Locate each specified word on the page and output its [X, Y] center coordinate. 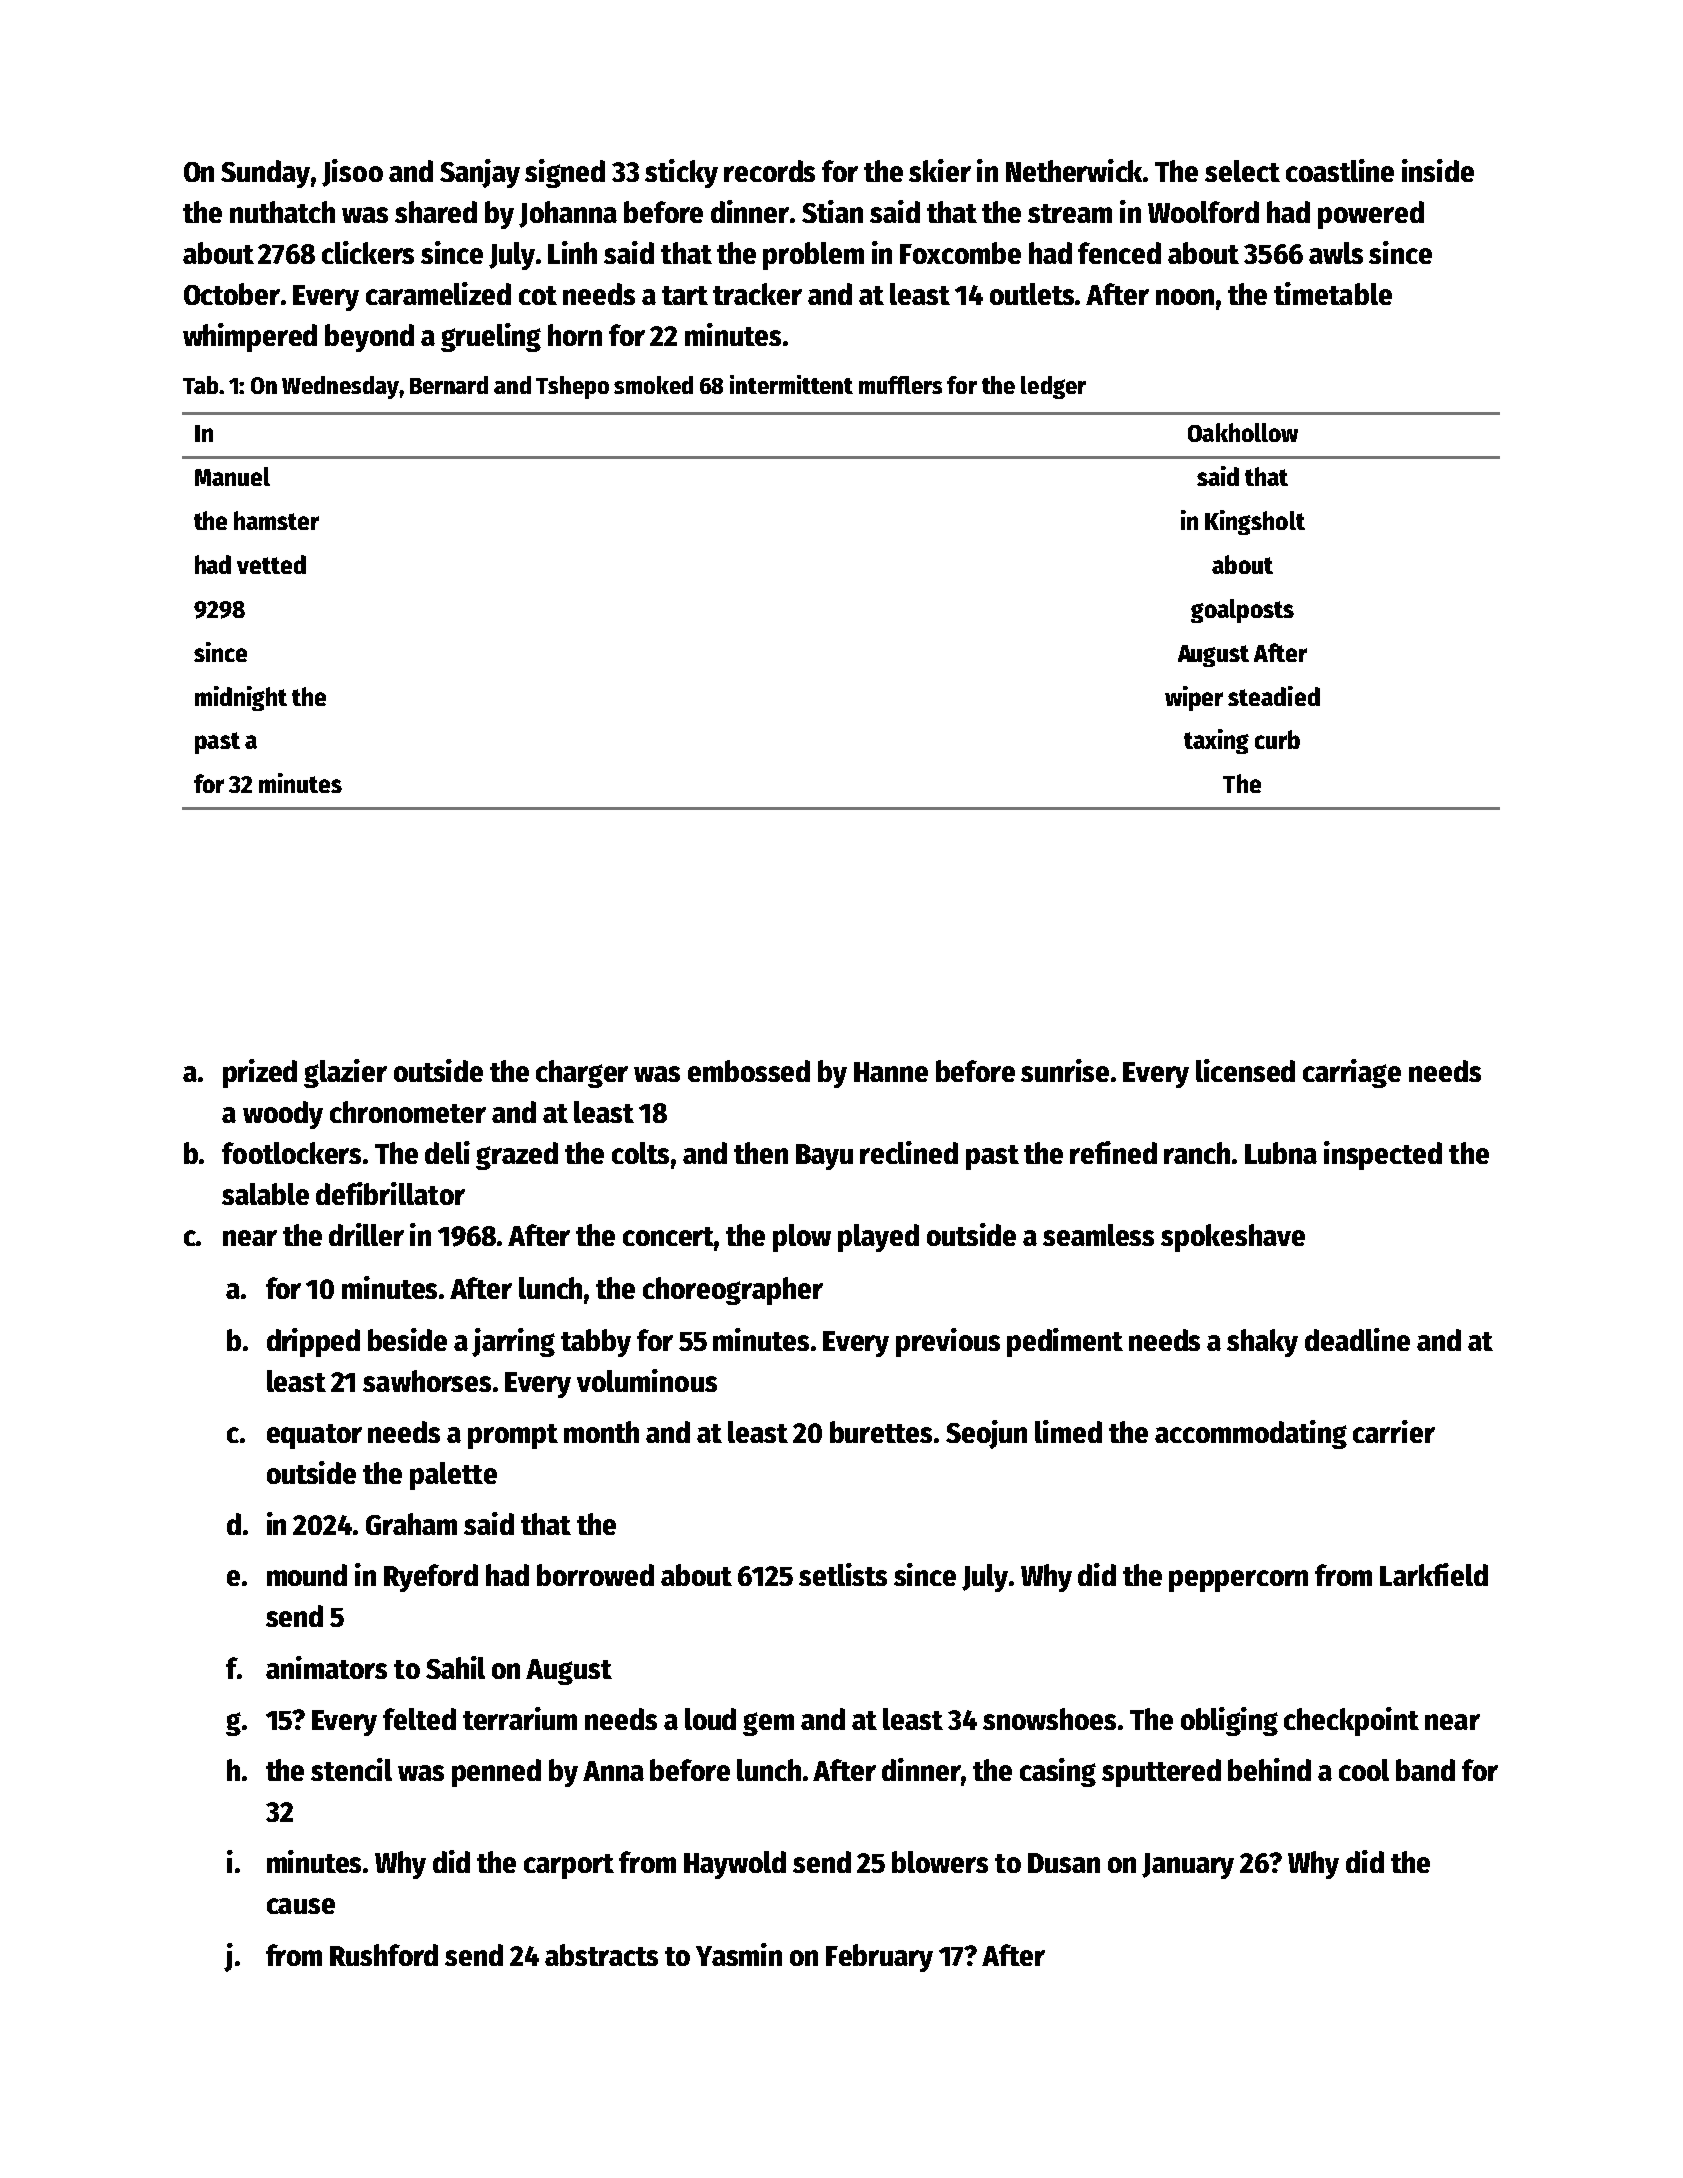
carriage [1352, 1073]
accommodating [1251, 1434]
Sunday [266, 174]
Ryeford [431, 1578]
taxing [1216, 741]
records [769, 171]
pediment [1065, 1342]
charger [582, 1074]
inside [1438, 170]
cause [301, 1906]
